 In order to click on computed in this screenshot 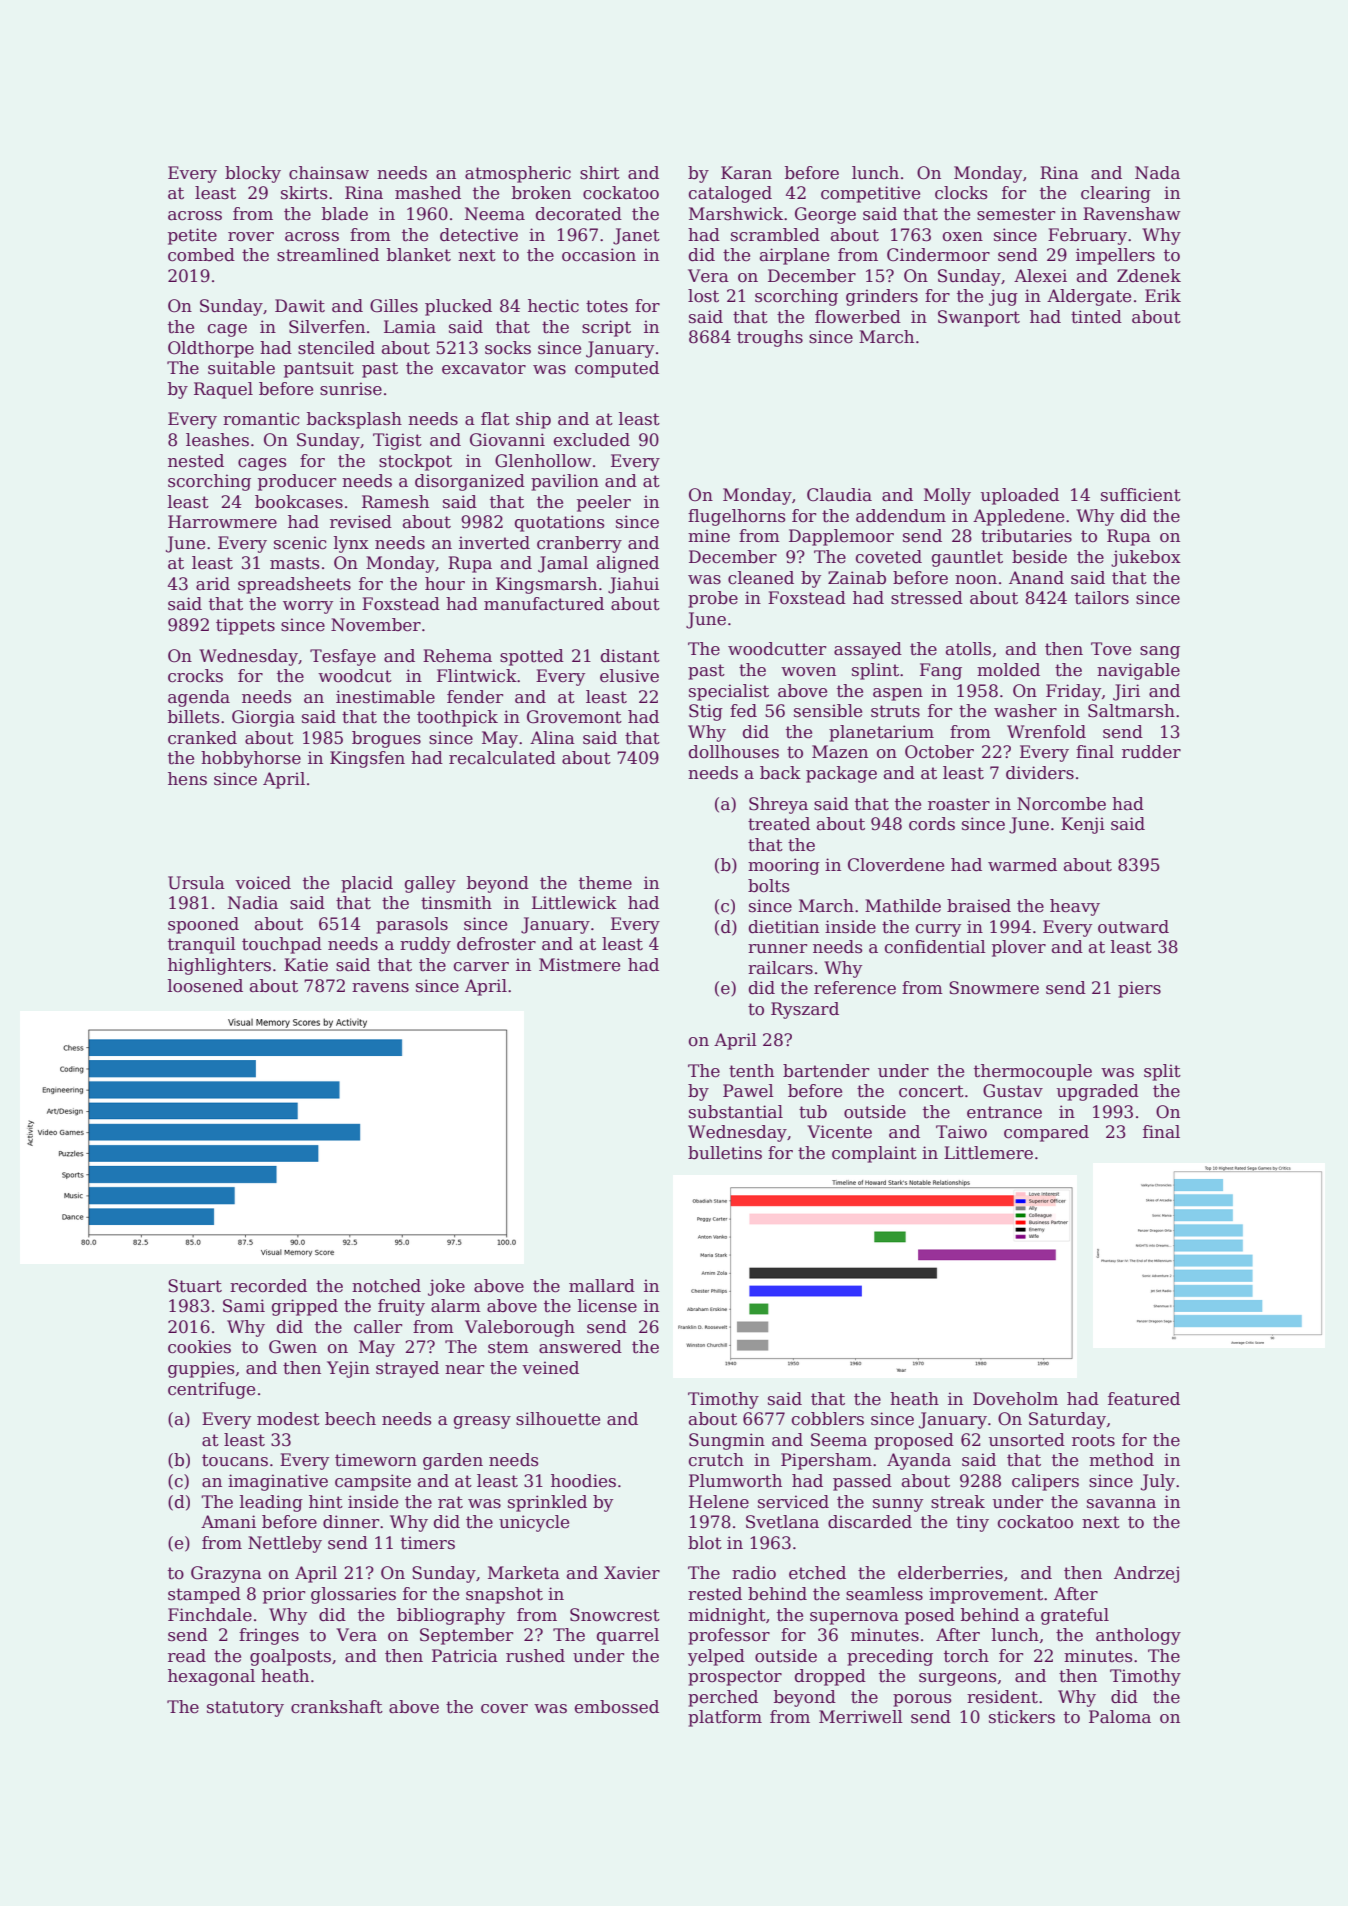, I will do `click(617, 369)`.
